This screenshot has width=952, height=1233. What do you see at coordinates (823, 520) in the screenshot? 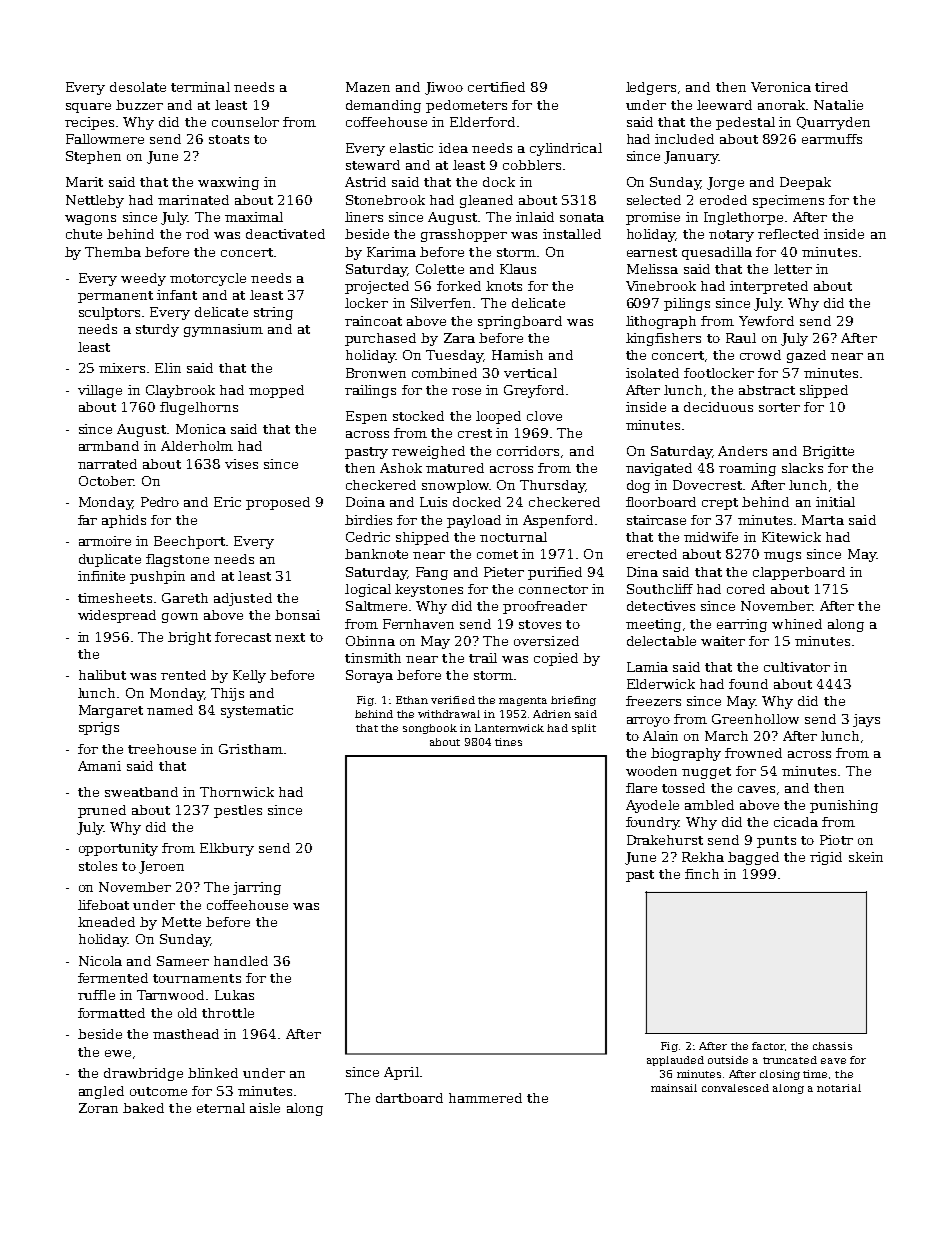
I see `Marta` at bounding box center [823, 520].
